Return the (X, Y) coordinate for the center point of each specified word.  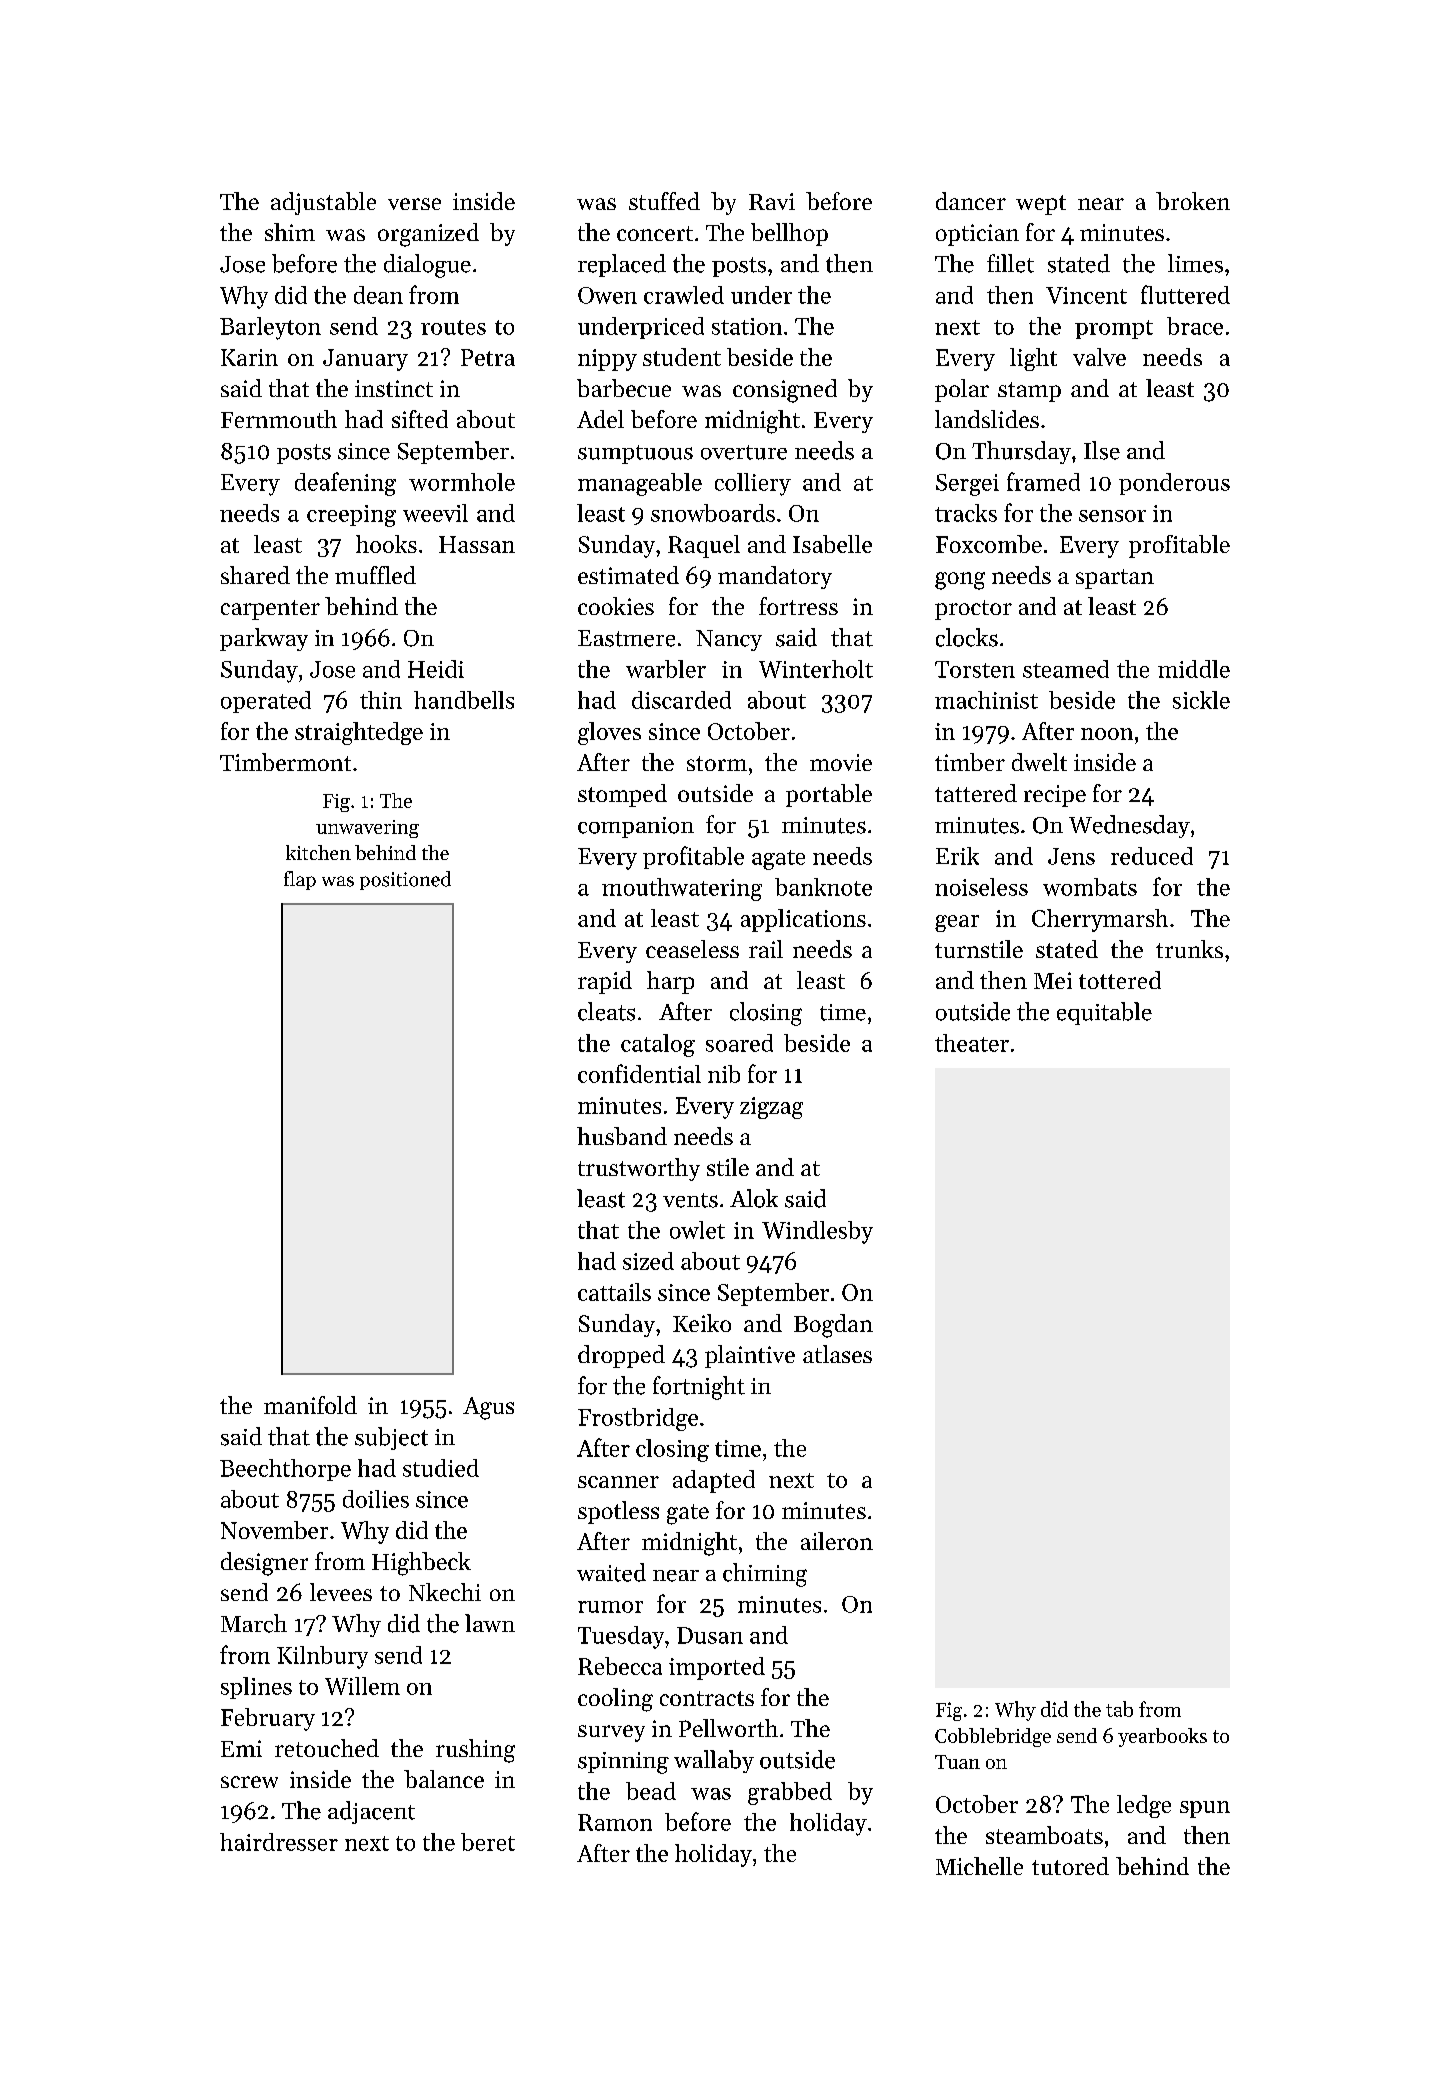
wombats (1090, 887)
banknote (823, 887)
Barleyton (270, 328)
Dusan (710, 1635)
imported (717, 1668)
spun (1205, 1809)
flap (300, 880)
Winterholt (816, 669)
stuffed (664, 201)
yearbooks (1162, 1737)
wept (1041, 205)
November (274, 1530)
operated (266, 702)
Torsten (975, 669)
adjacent (371, 1812)
